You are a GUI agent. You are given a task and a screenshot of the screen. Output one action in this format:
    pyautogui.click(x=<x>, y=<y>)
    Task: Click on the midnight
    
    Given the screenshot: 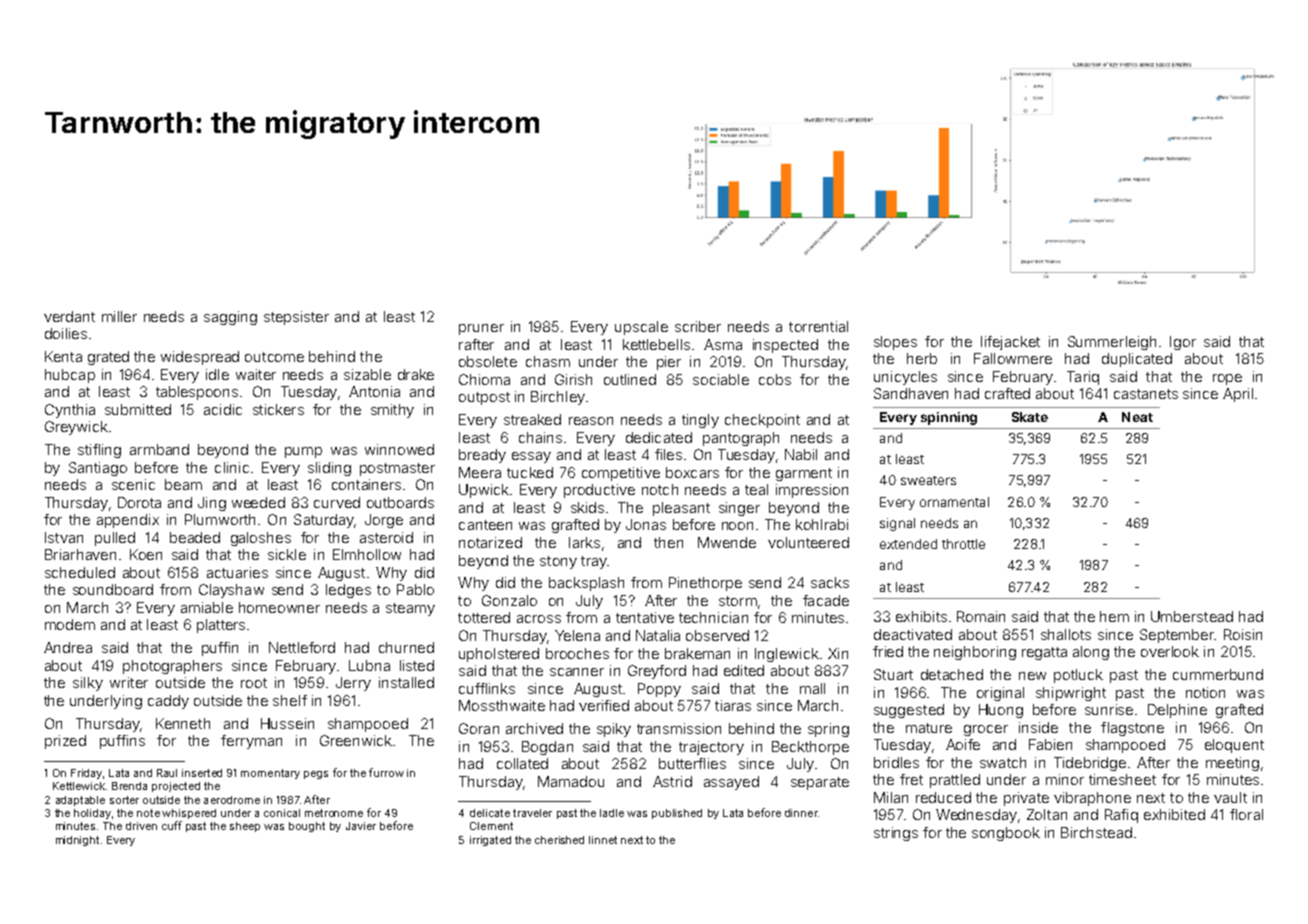 What is the action you would take?
    pyautogui.click(x=77, y=841)
